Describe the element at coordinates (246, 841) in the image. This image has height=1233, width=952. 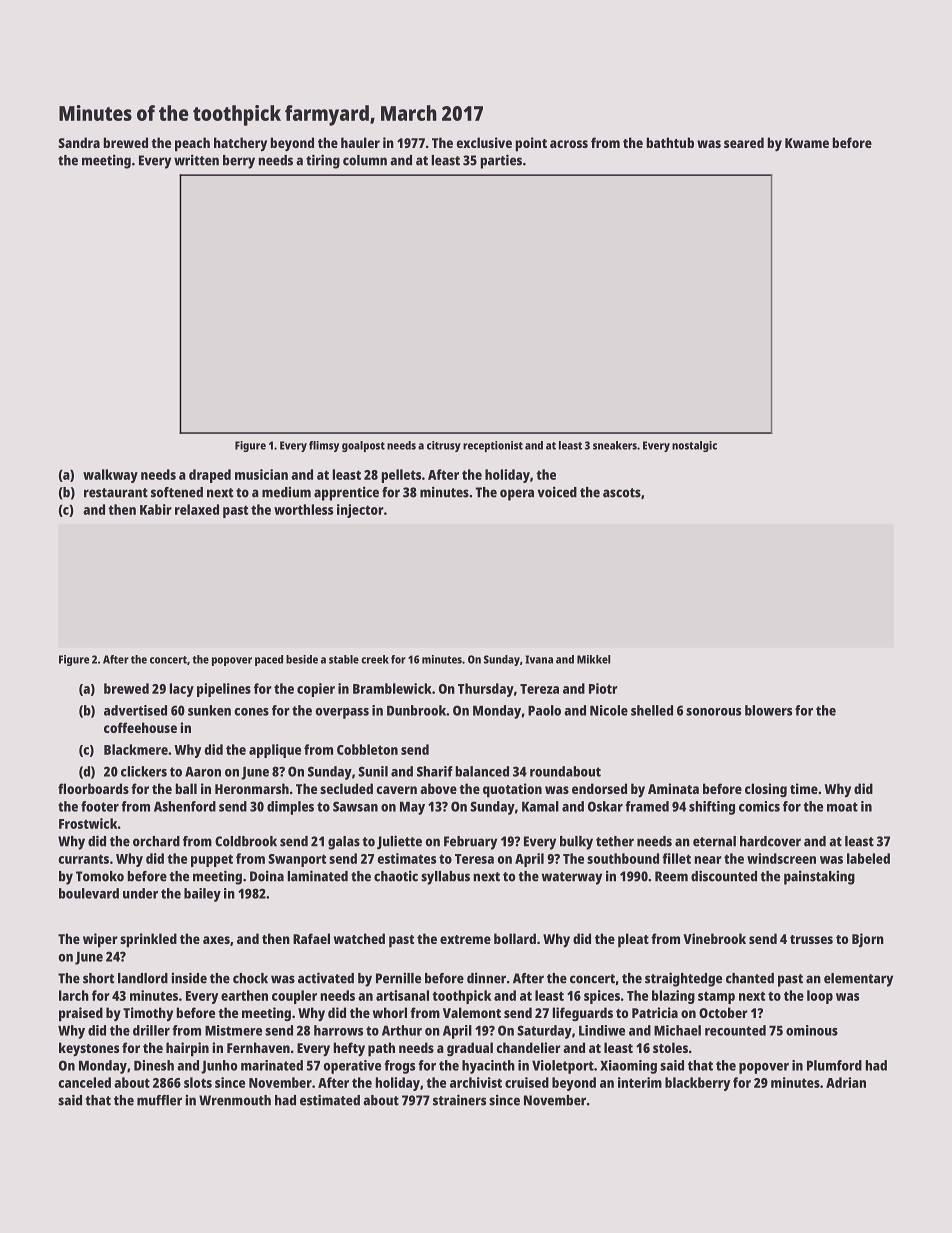
I see `Coldbrook` at that location.
